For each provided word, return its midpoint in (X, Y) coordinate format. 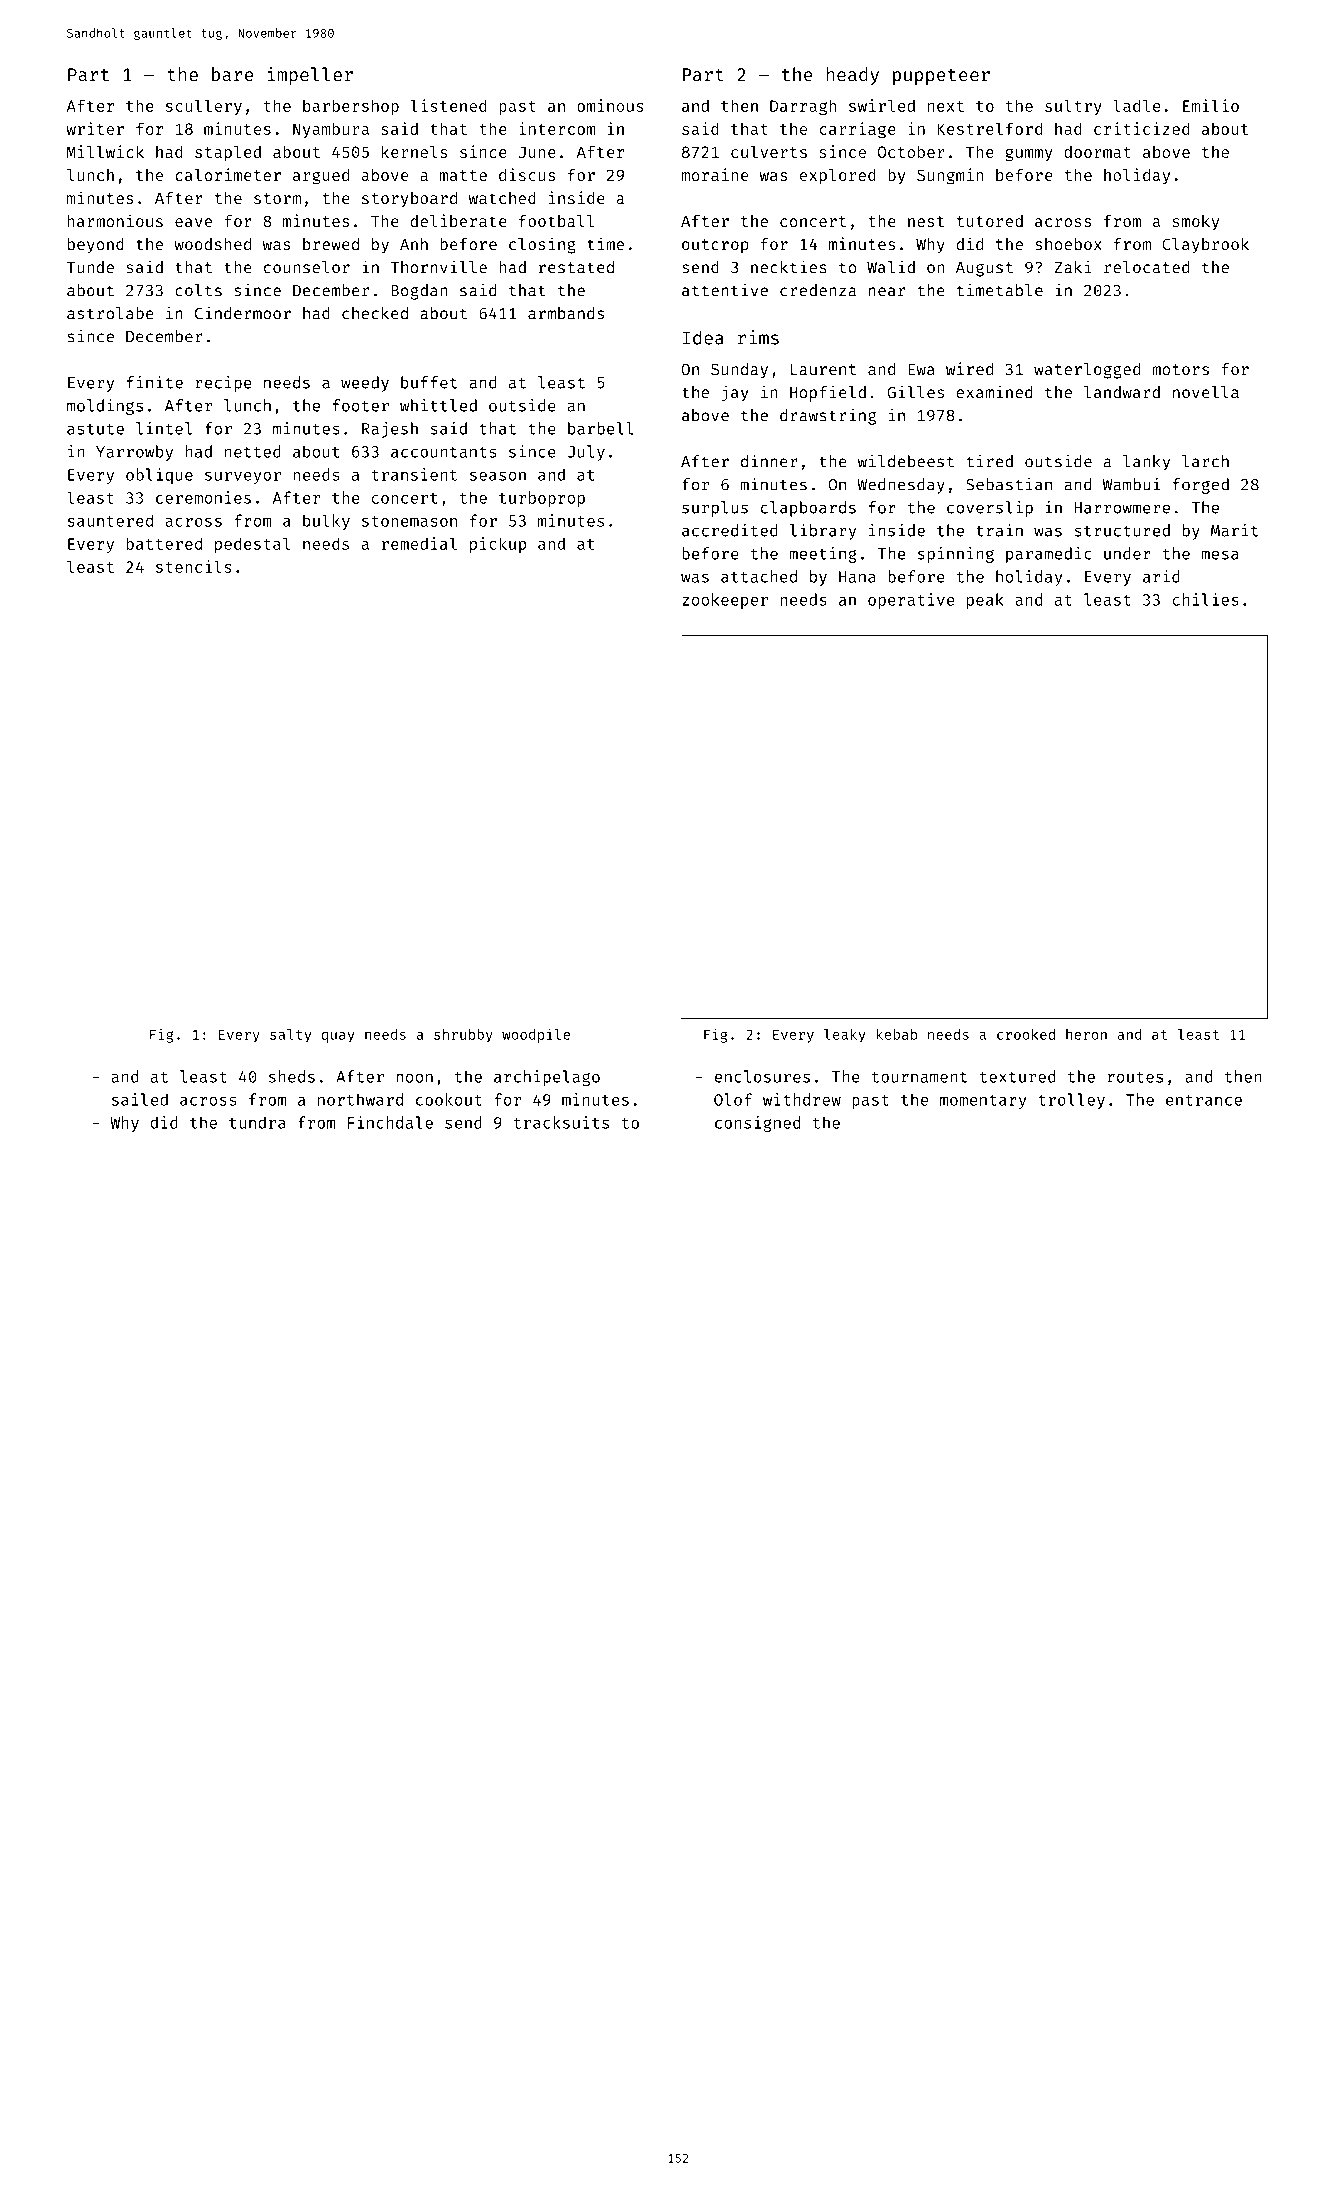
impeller (310, 76)
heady (852, 76)
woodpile (536, 1035)
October (911, 151)
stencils (194, 566)
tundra (257, 1122)
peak (985, 601)
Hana (857, 577)
